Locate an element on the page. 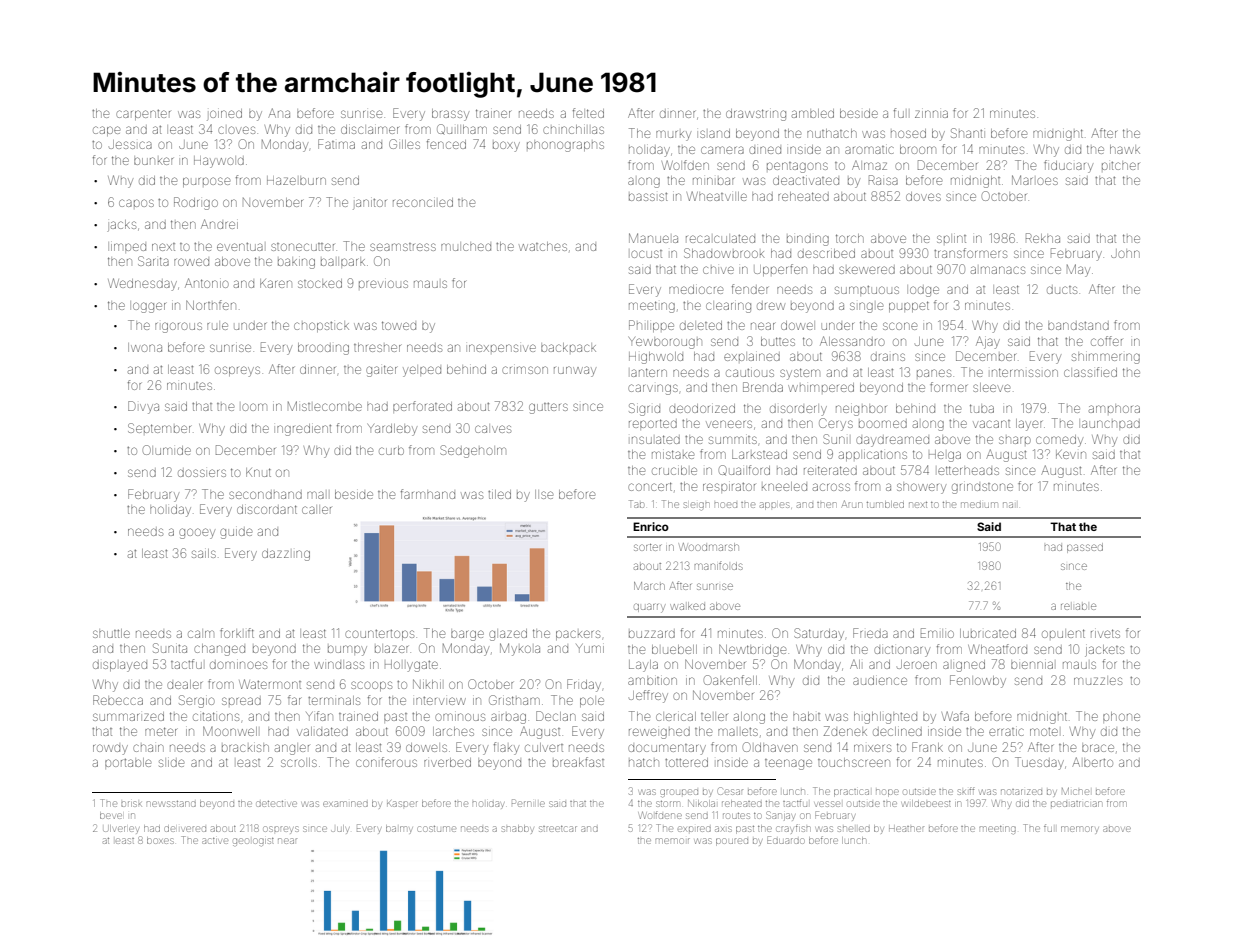 The width and height of the document is (1233, 952). countertops is located at coordinates (379, 635).
